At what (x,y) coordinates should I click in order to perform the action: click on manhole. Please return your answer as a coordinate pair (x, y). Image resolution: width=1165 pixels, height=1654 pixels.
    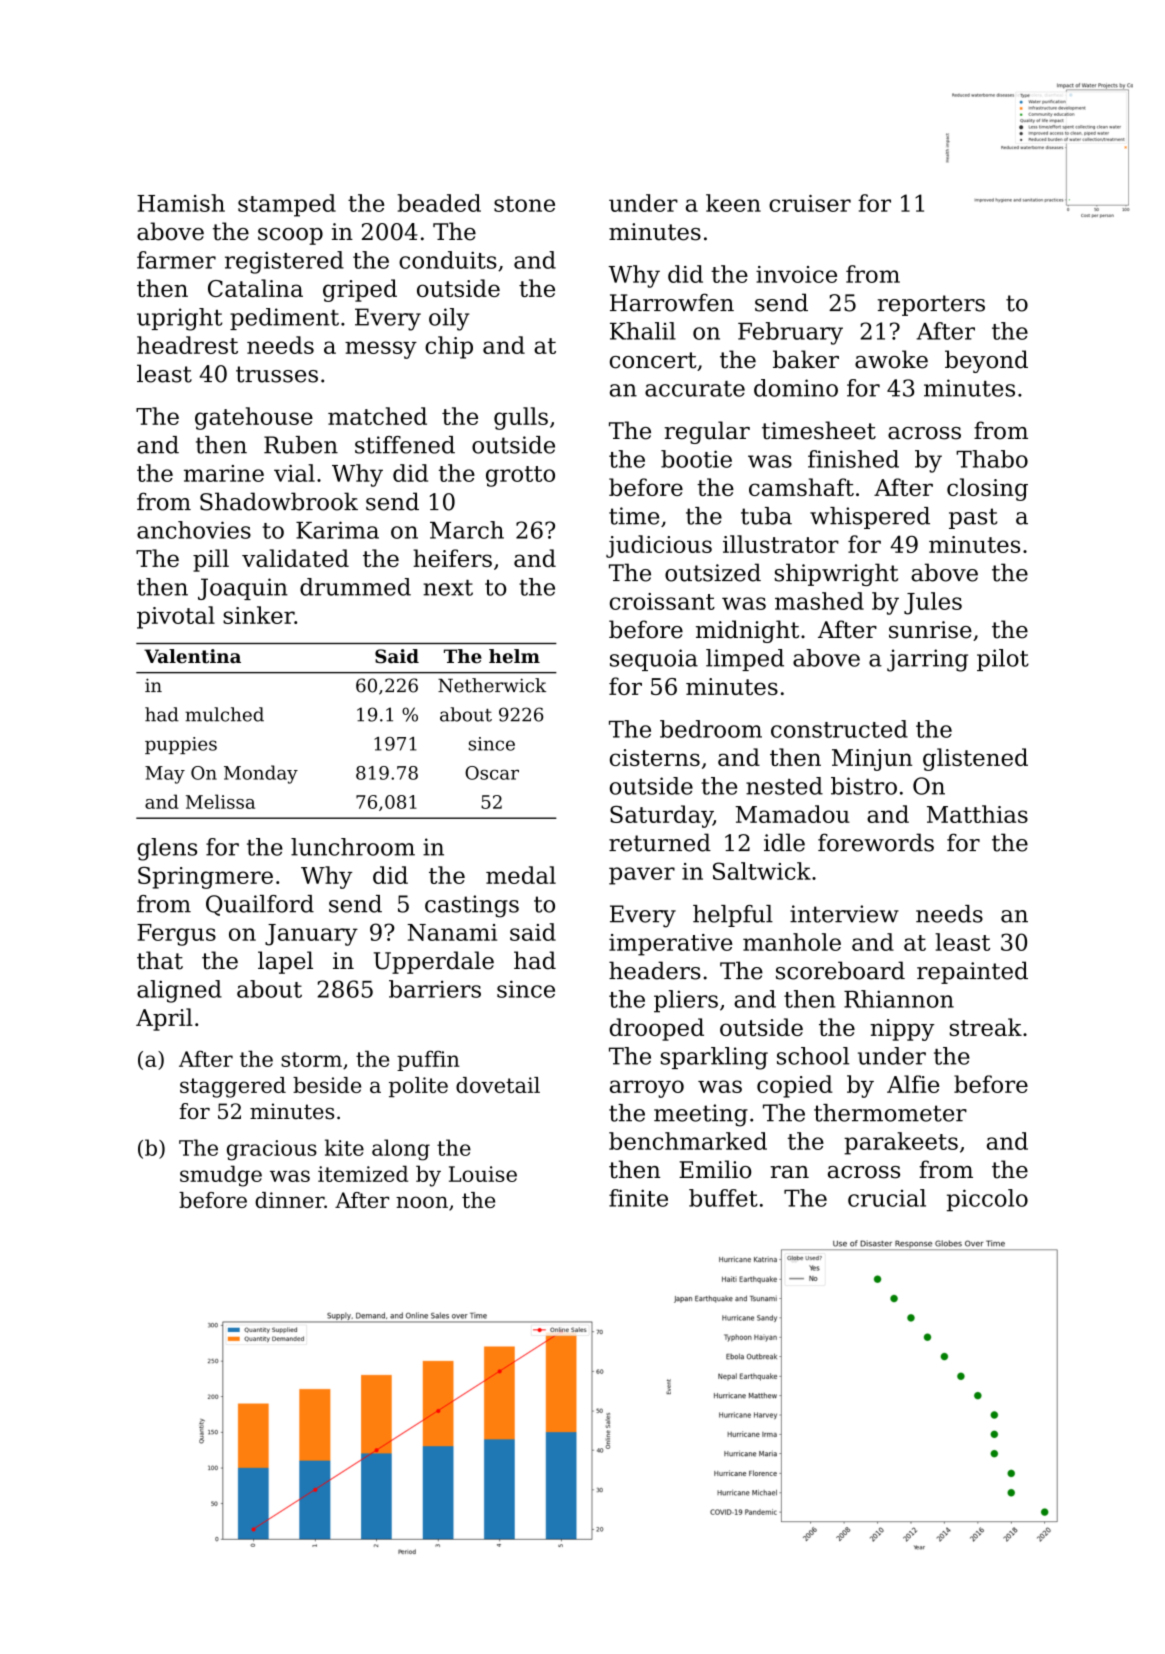
    Looking at the image, I should click on (792, 942).
